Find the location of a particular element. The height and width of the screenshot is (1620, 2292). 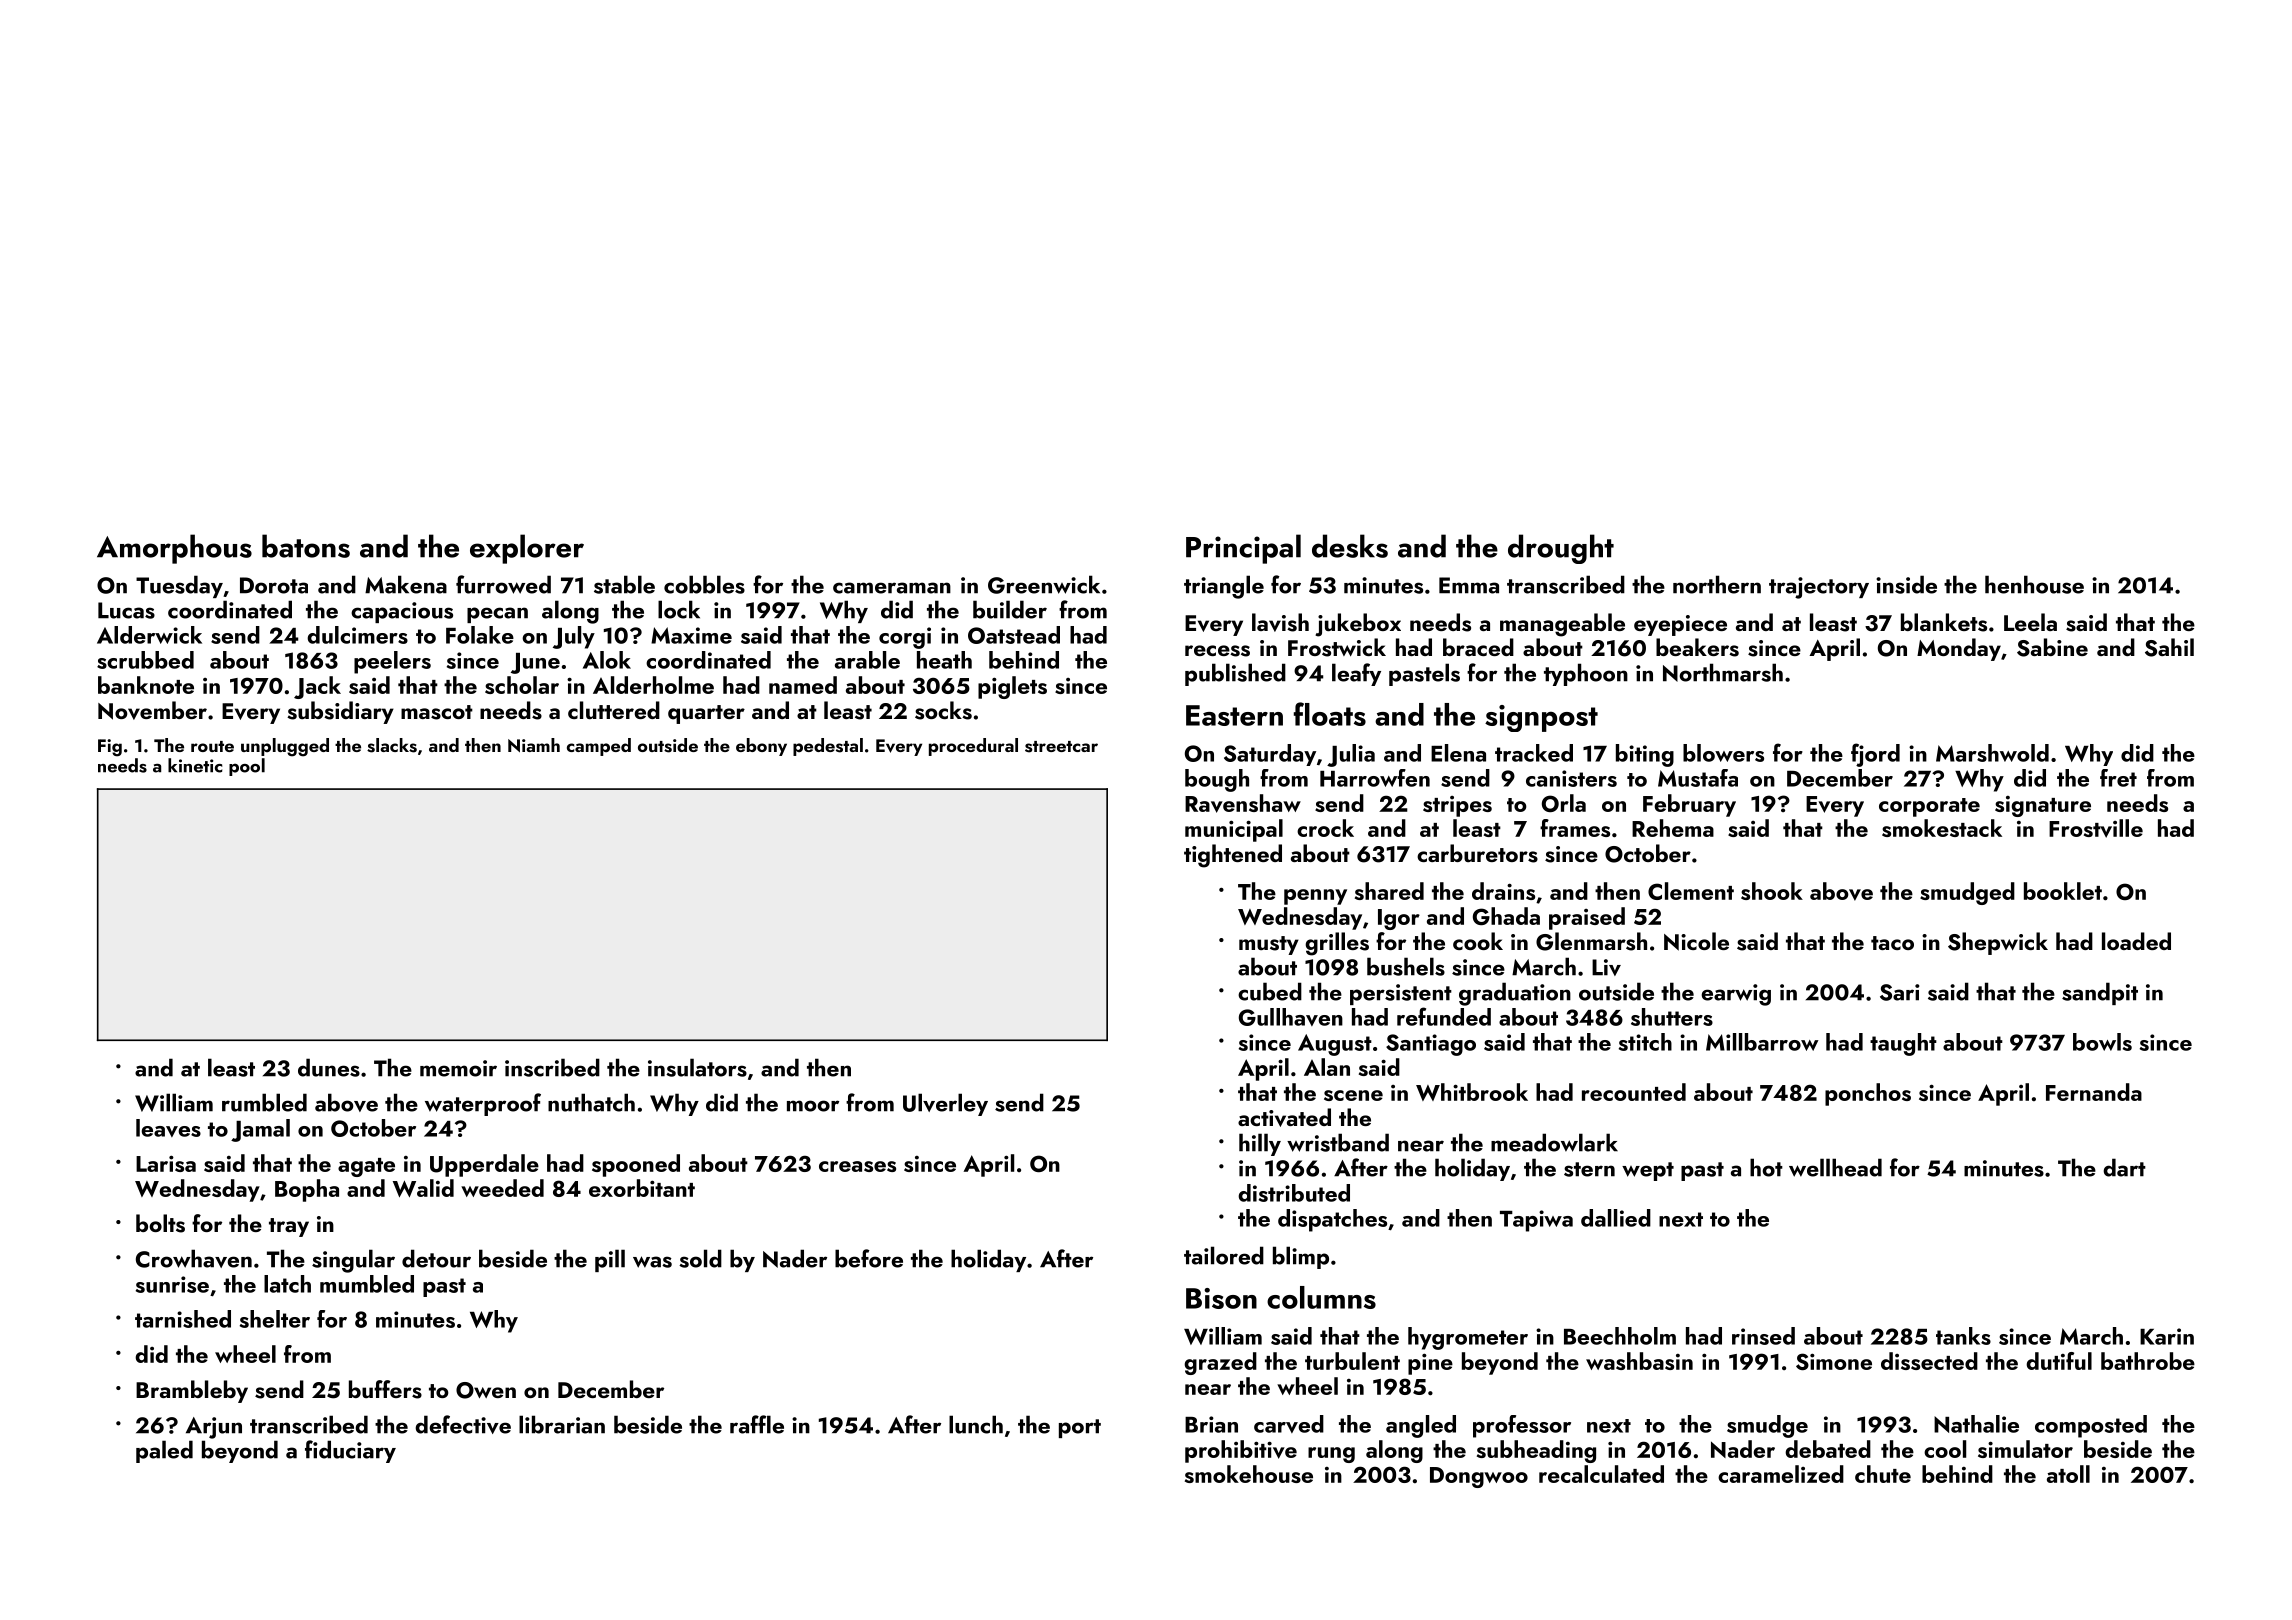

musty is located at coordinates (1269, 945).
